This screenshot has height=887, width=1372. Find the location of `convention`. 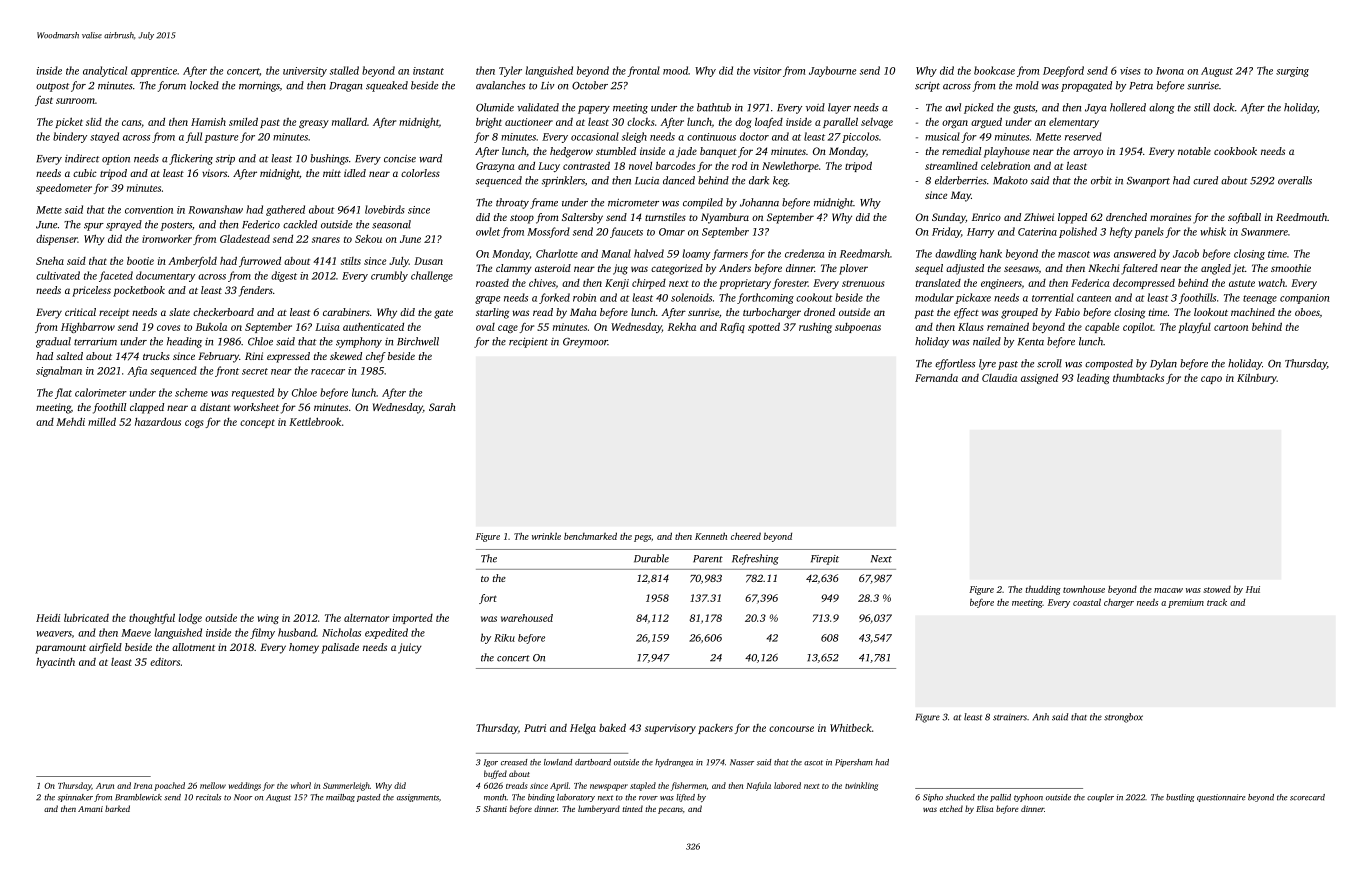

convention is located at coordinates (149, 210).
